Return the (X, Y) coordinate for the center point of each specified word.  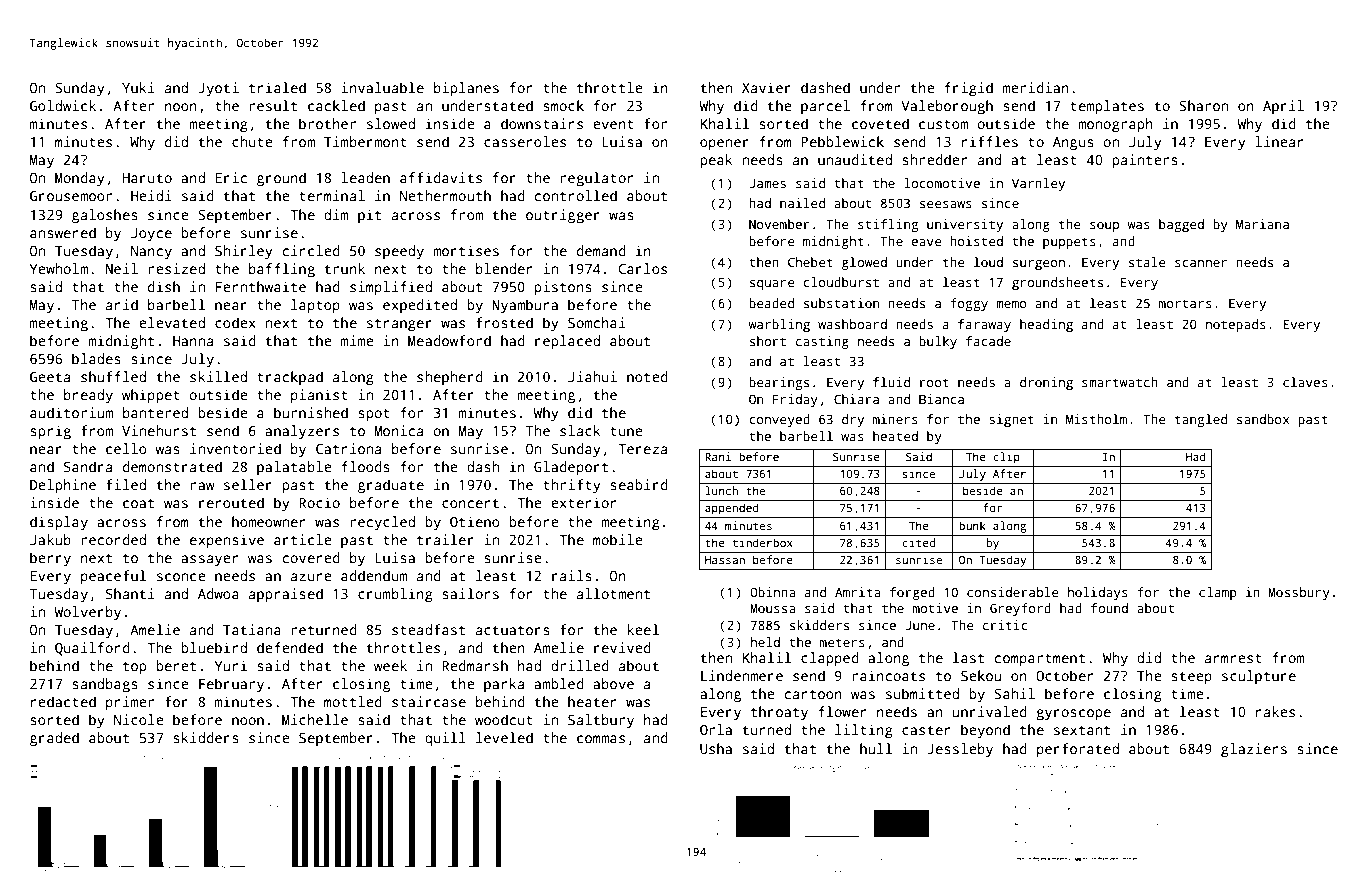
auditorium (71, 412)
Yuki (138, 87)
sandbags (105, 685)
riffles (990, 141)
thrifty (571, 486)
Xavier (766, 87)
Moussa (772, 608)
